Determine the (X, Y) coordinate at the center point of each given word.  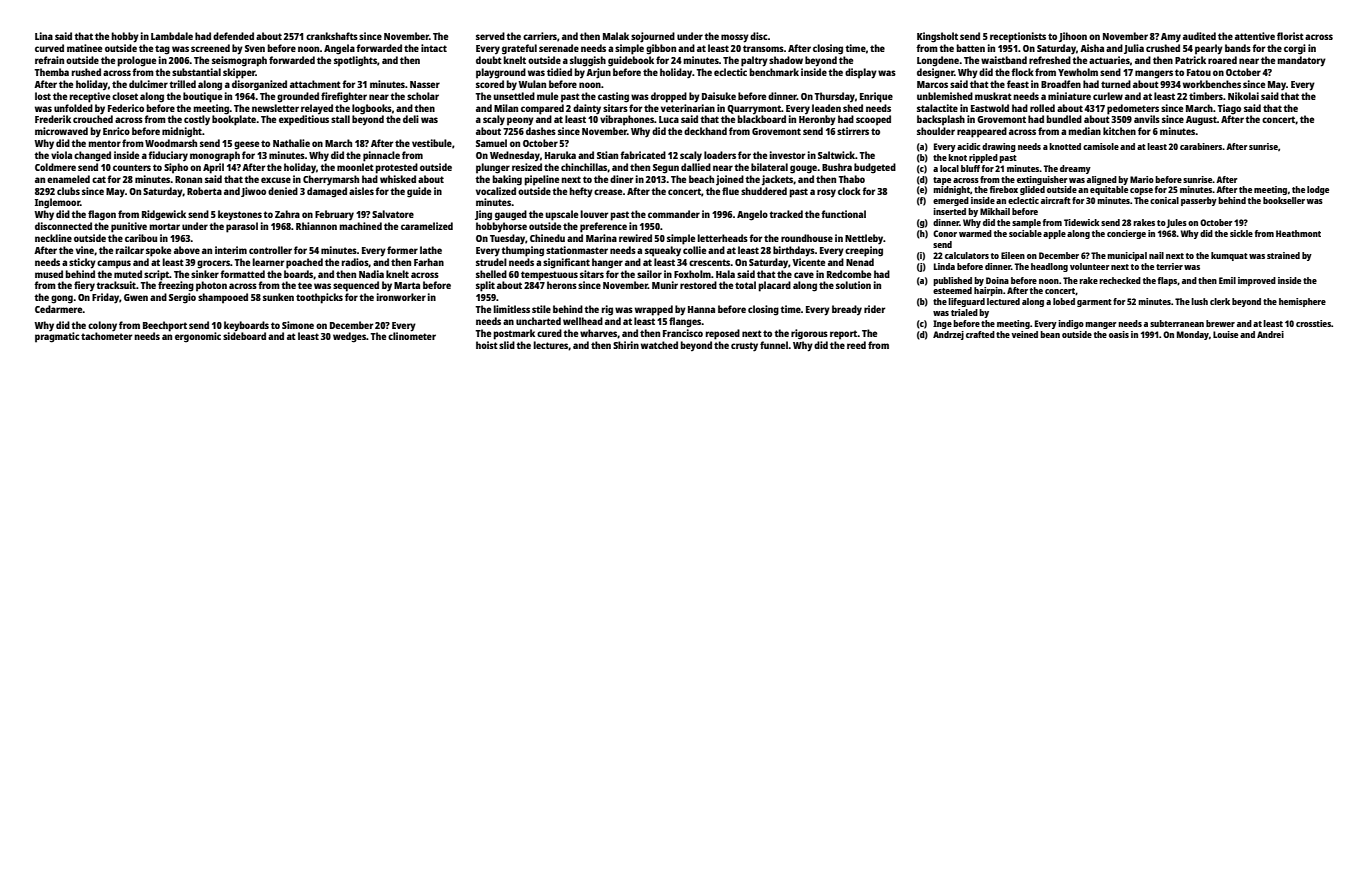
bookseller (1284, 200)
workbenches (1212, 84)
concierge (1126, 234)
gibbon (661, 49)
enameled (68, 179)
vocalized (496, 191)
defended (233, 36)
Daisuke (719, 96)
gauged (511, 215)
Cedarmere (59, 309)
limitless (512, 309)
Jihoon (1073, 37)
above (187, 250)
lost (43, 96)
